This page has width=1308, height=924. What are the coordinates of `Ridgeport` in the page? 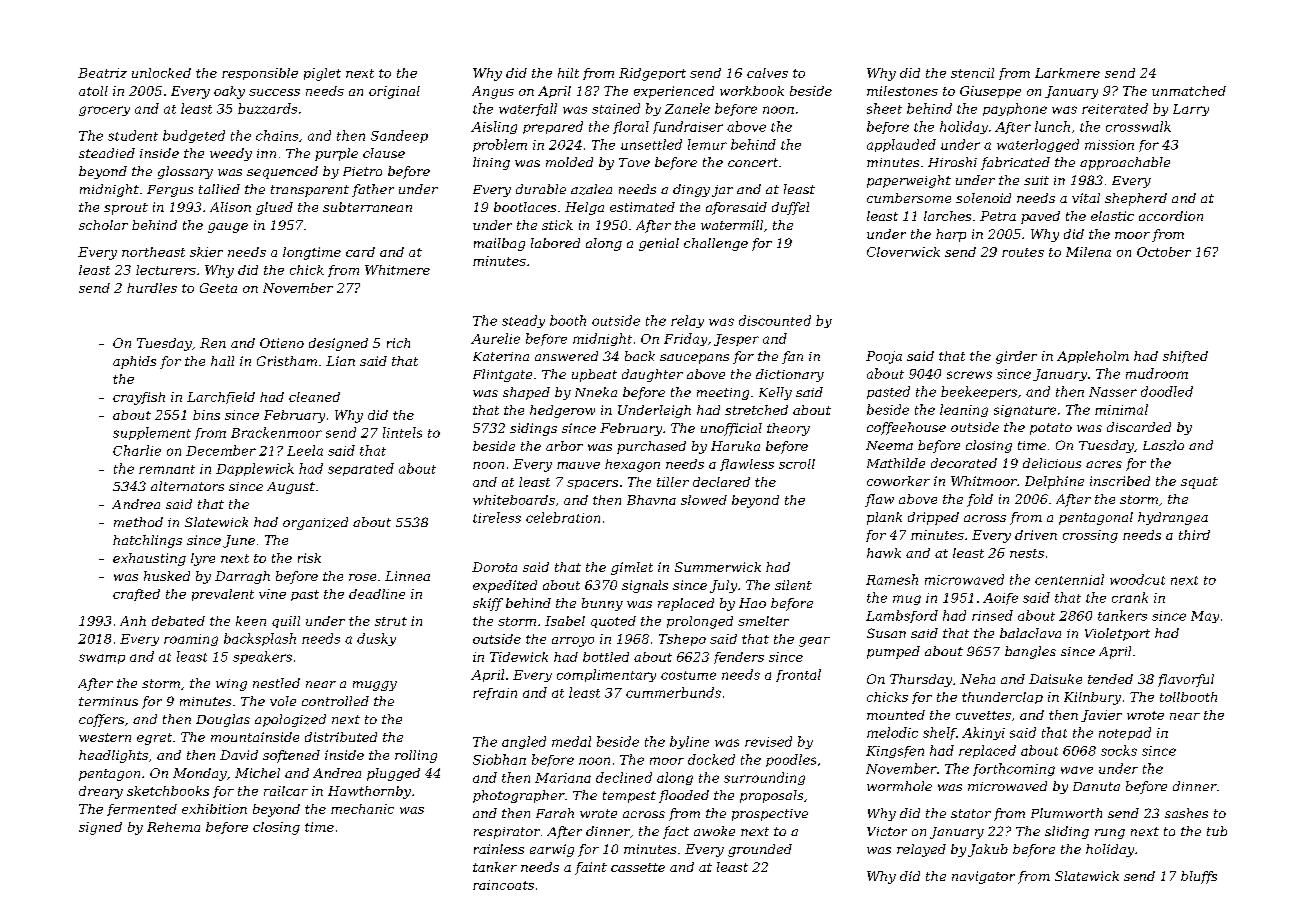 It's located at (652, 74).
